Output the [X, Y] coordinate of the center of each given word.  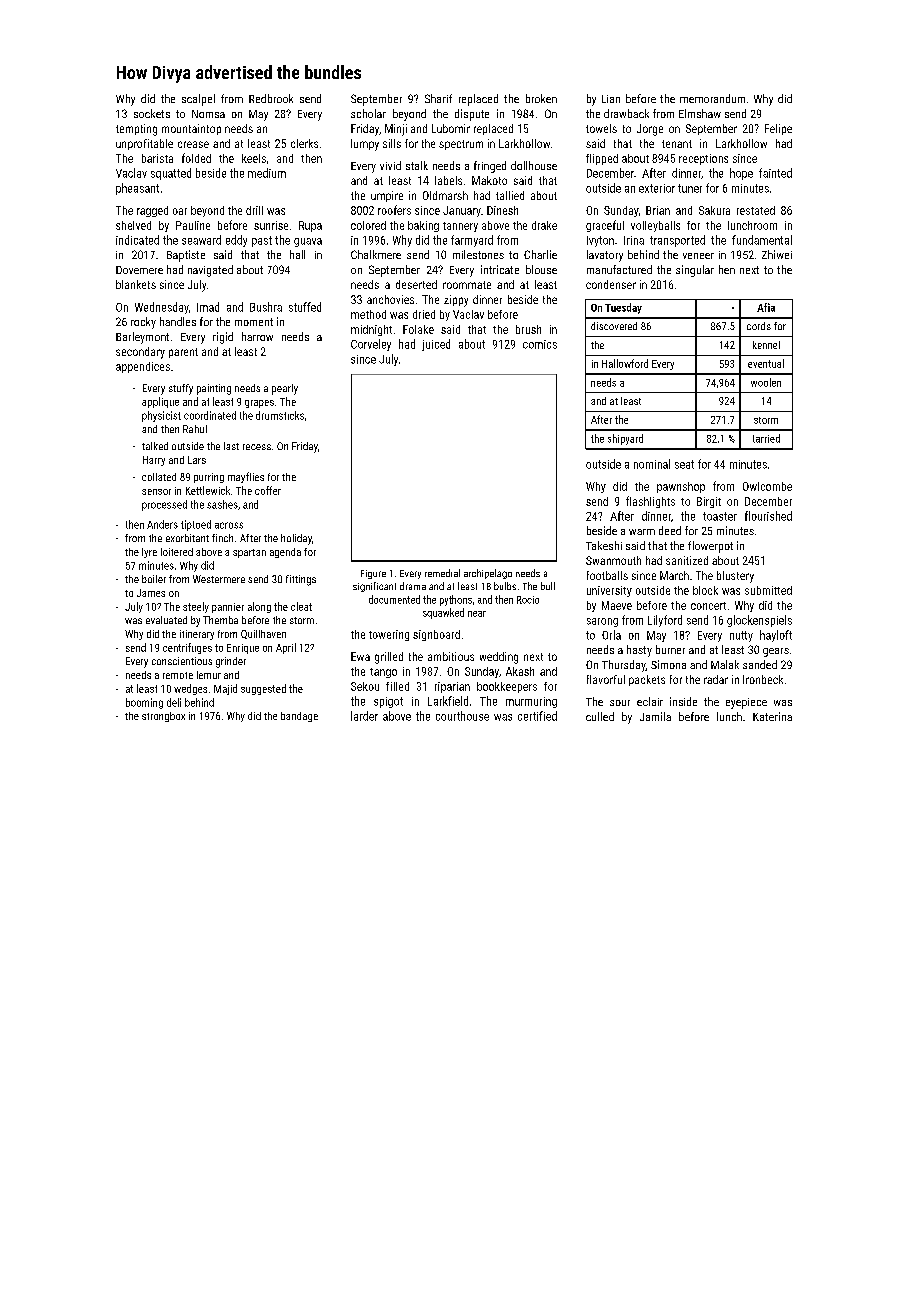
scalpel [198, 100]
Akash [520, 671]
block [705, 590]
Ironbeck [763, 679]
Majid [225, 689]
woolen [766, 382]
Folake [418, 329]
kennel [766, 345]
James [151, 593]
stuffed [305, 307]
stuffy [181, 389]
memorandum [712, 98]
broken [541, 98]
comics [540, 344]
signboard [436, 635]
